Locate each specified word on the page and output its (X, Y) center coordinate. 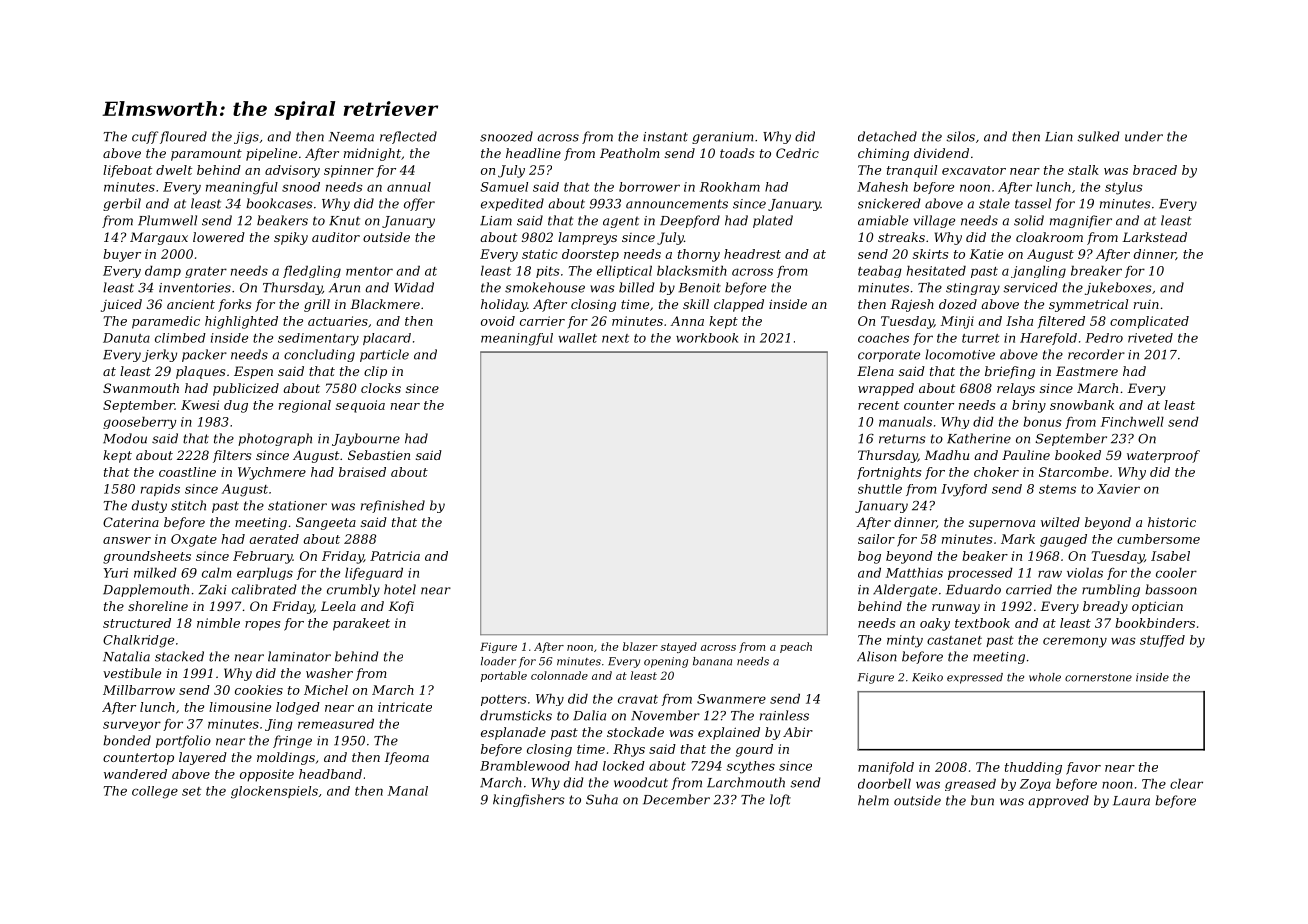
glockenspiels (274, 792)
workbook (707, 338)
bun (982, 800)
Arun (344, 288)
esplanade (513, 733)
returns (902, 439)
